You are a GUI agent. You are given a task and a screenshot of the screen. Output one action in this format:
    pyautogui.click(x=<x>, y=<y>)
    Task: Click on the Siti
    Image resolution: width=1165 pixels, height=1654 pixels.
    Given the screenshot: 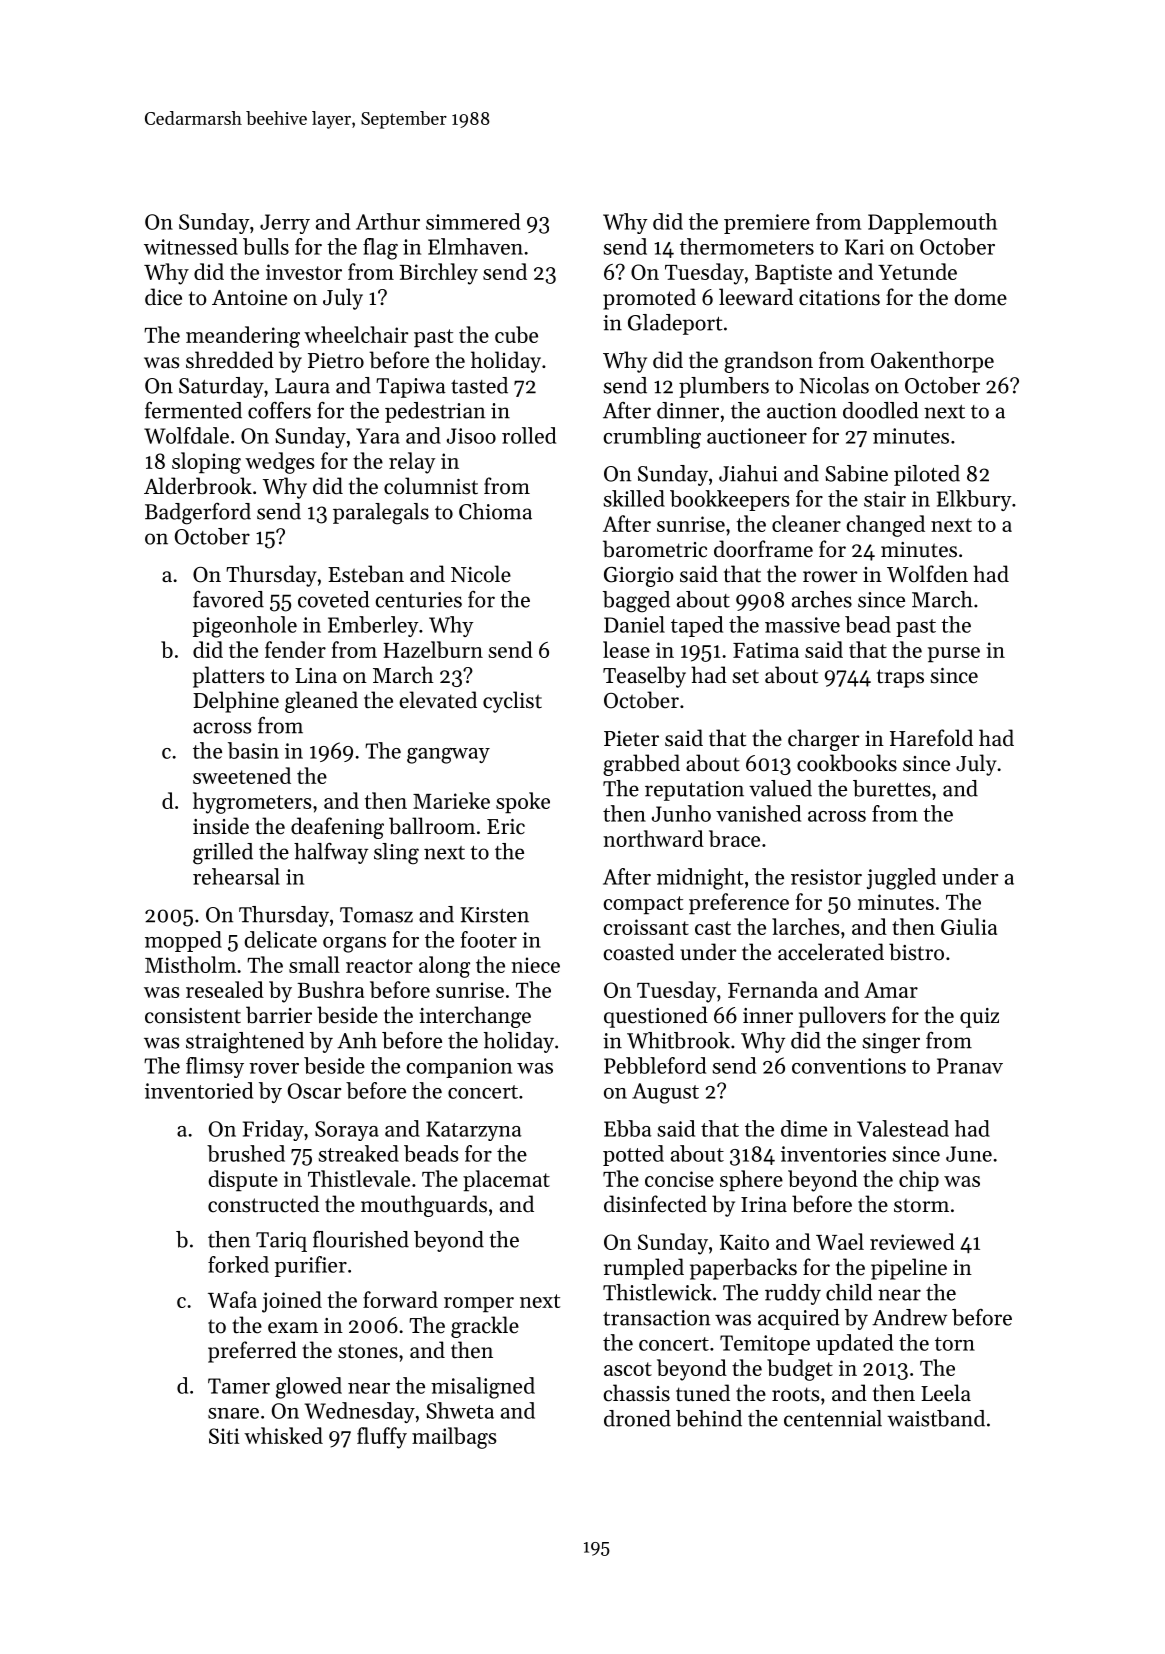 What is the action you would take?
    pyautogui.click(x=224, y=1436)
